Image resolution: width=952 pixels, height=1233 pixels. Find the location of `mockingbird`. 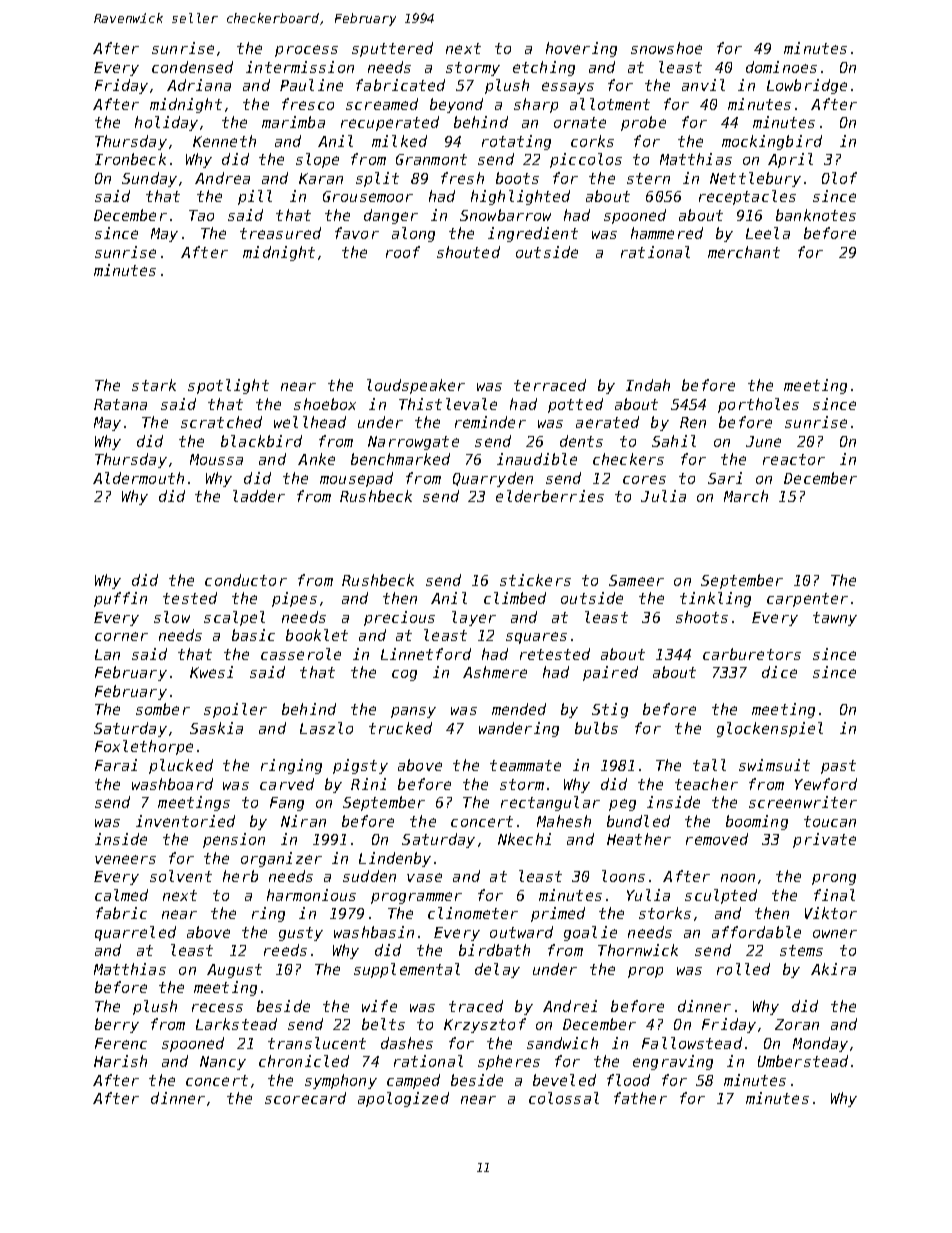

mockingbird is located at coordinates (772, 142).
